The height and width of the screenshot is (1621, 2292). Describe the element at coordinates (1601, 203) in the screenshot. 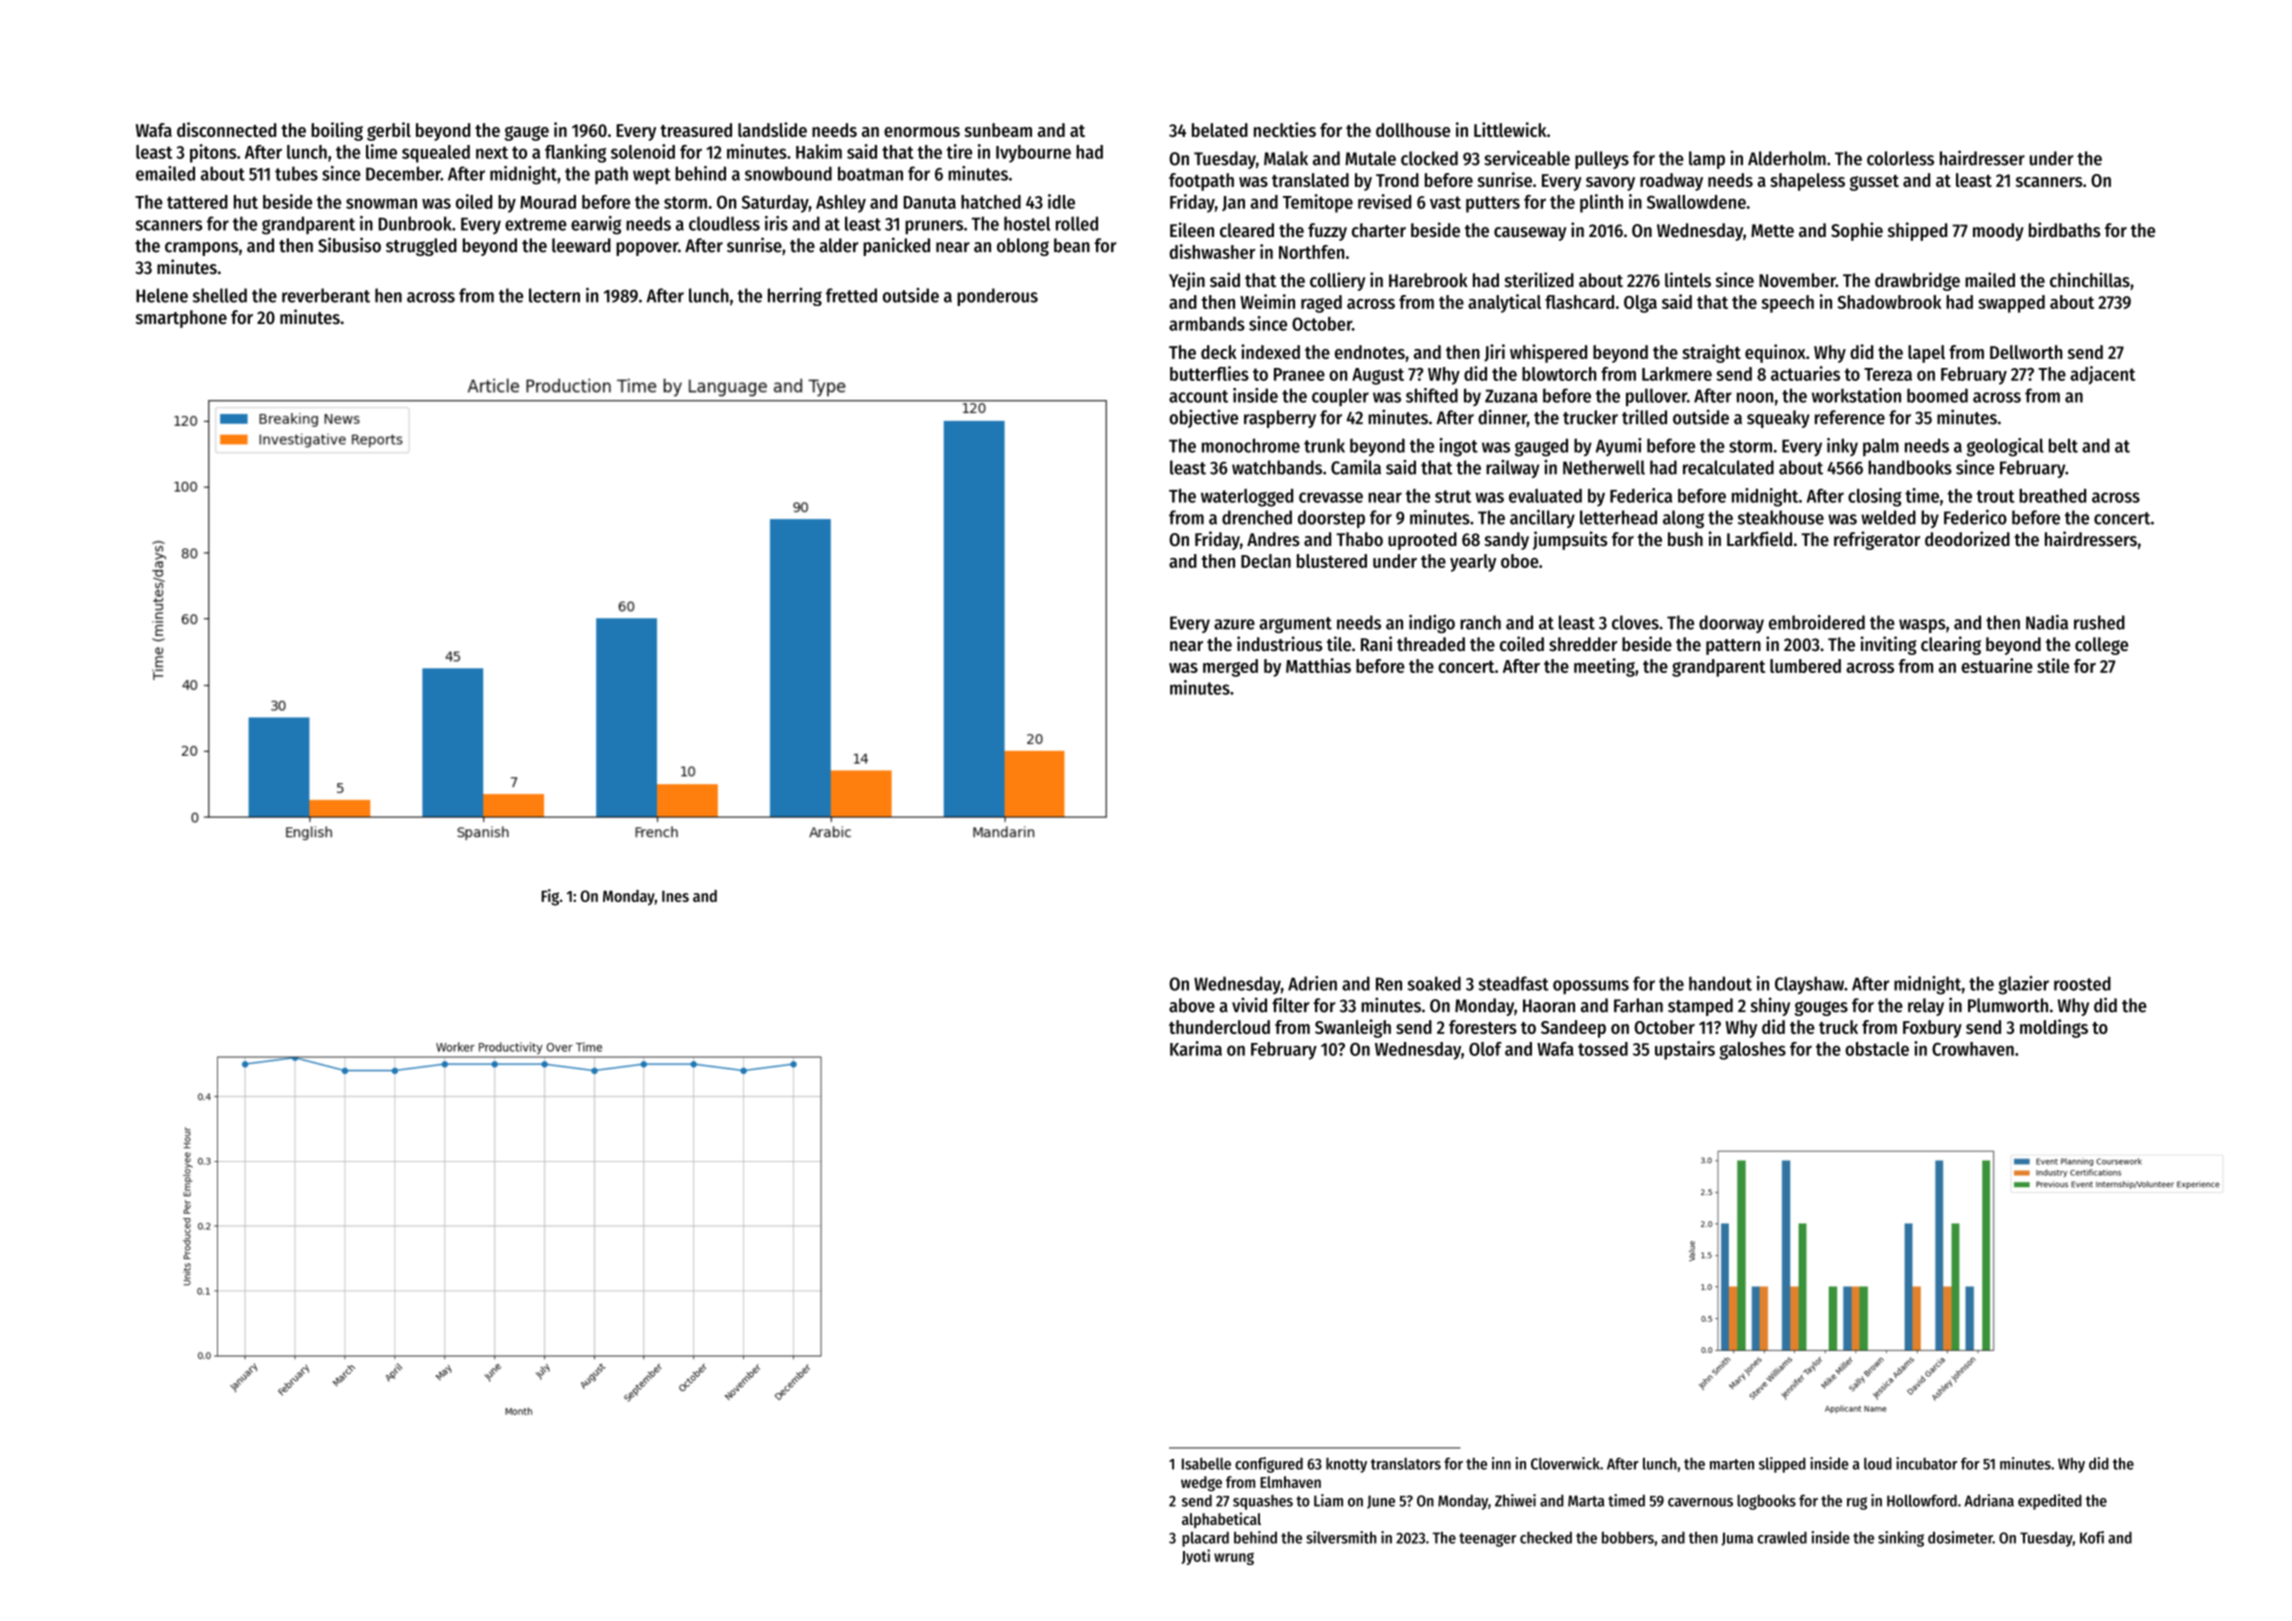

I see `plinth` at that location.
